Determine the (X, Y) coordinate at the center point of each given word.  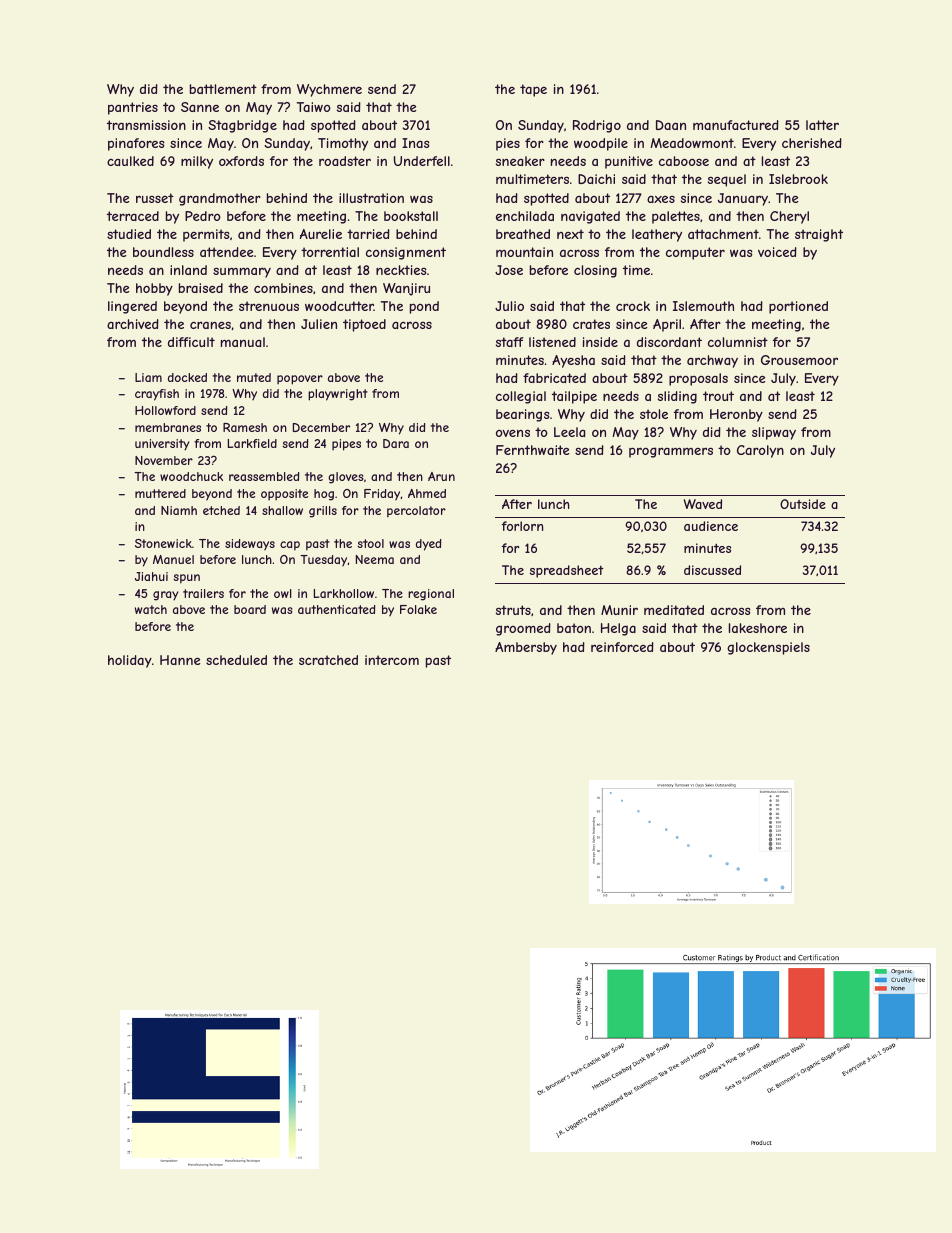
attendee (227, 252)
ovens (513, 433)
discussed (712, 570)
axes (661, 199)
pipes (346, 445)
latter (822, 125)
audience (711, 526)
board (250, 609)
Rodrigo (597, 126)
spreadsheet (567, 571)
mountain (524, 252)
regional (431, 595)
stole (654, 414)
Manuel (173, 559)
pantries (133, 108)
